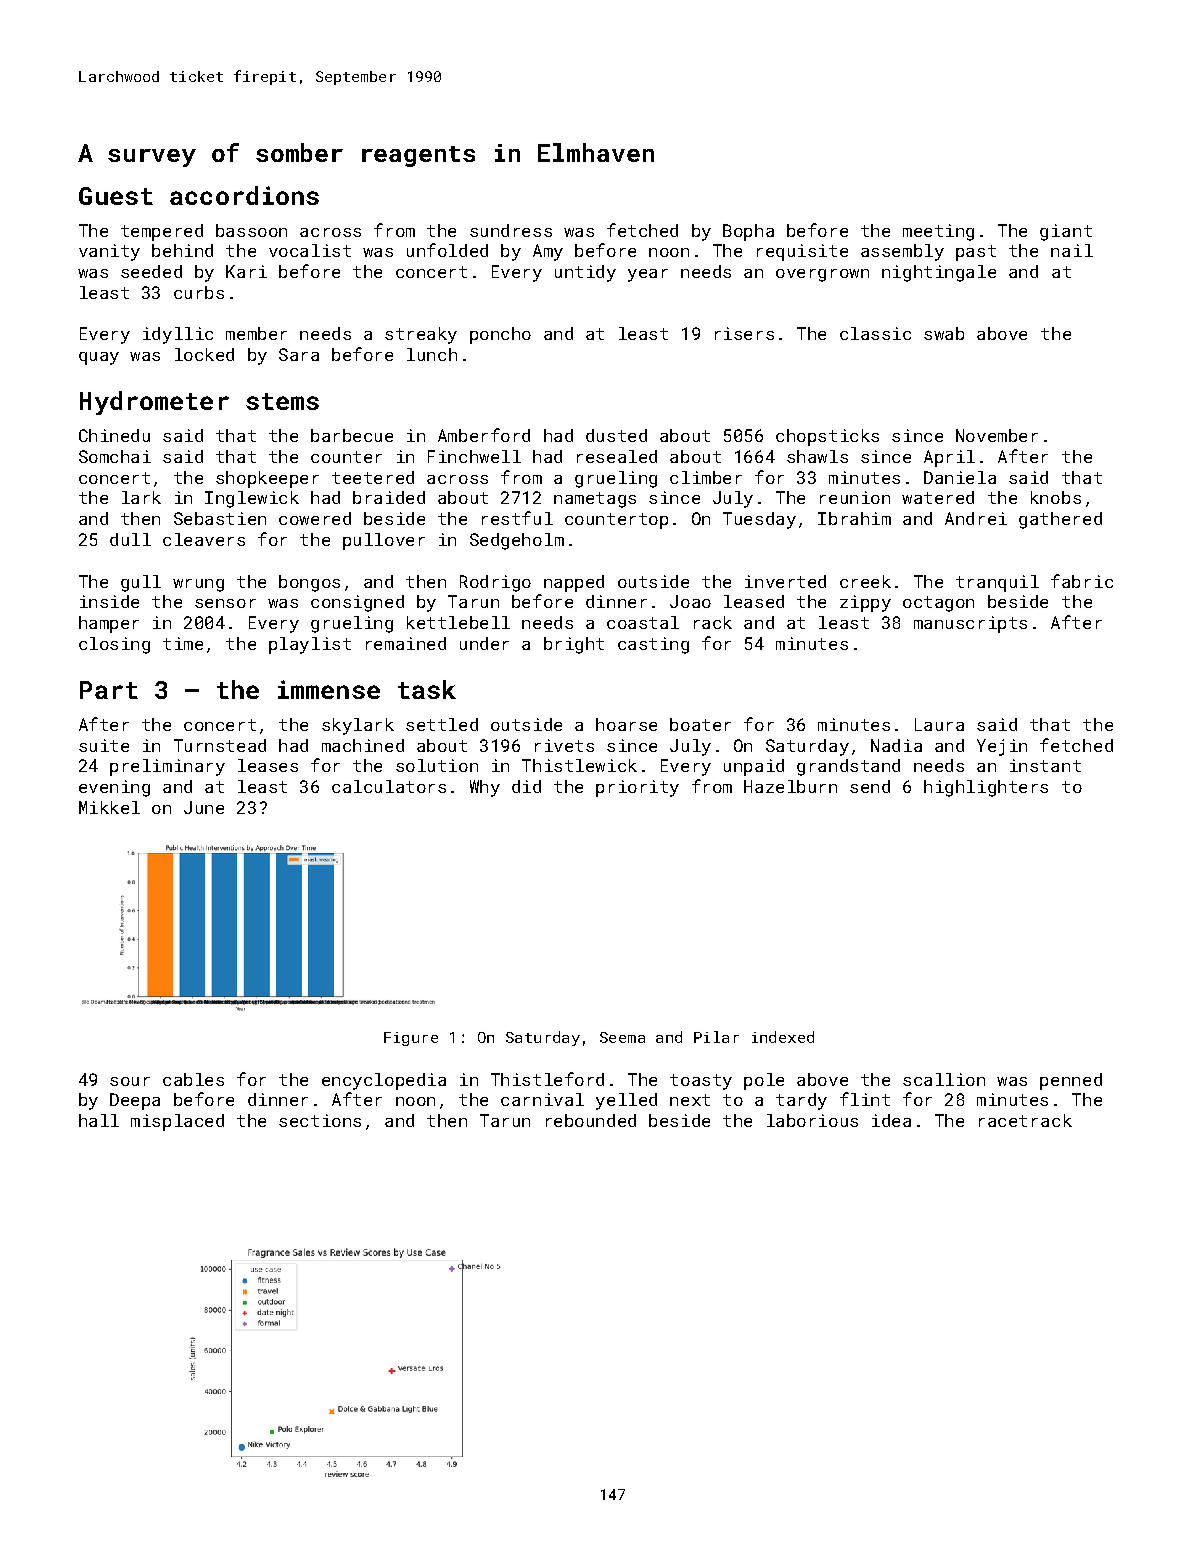  Describe the element at coordinates (626, 1101) in the page. I see `yelled` at that location.
